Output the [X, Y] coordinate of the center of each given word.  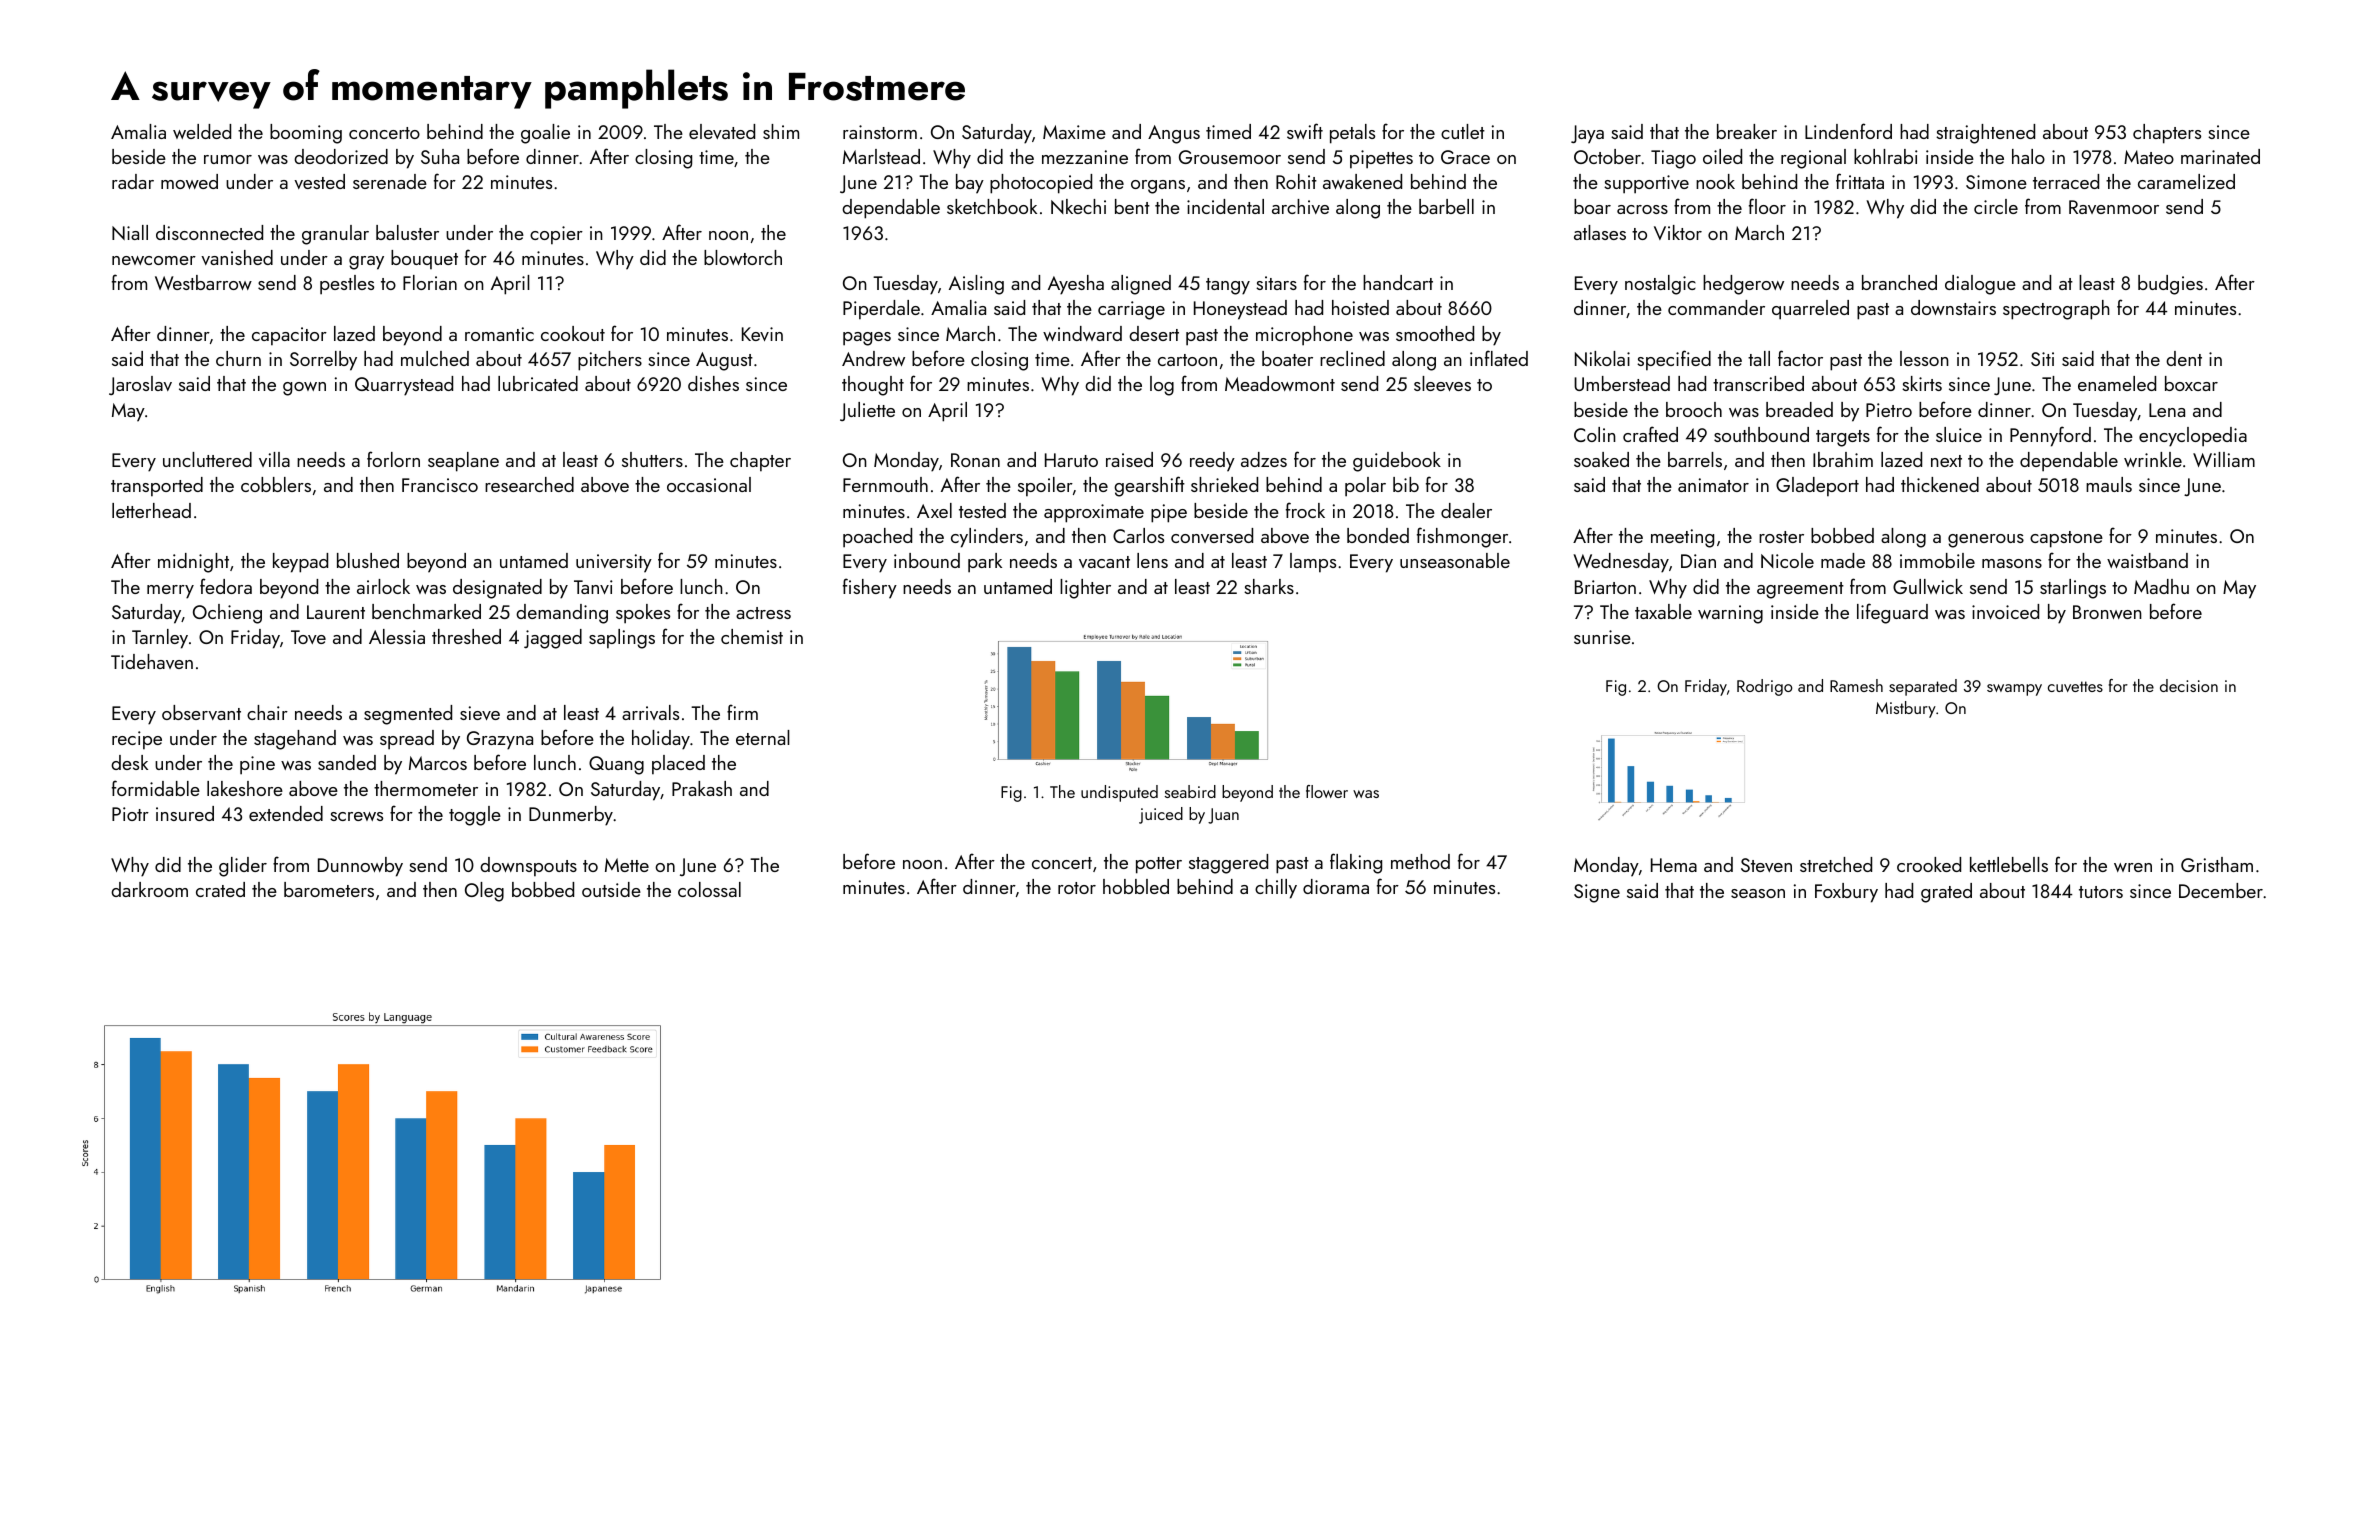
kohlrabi [1886, 156]
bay [970, 184]
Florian [430, 282]
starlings [2073, 589]
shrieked [1224, 484]
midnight [193, 563]
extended [286, 813]
